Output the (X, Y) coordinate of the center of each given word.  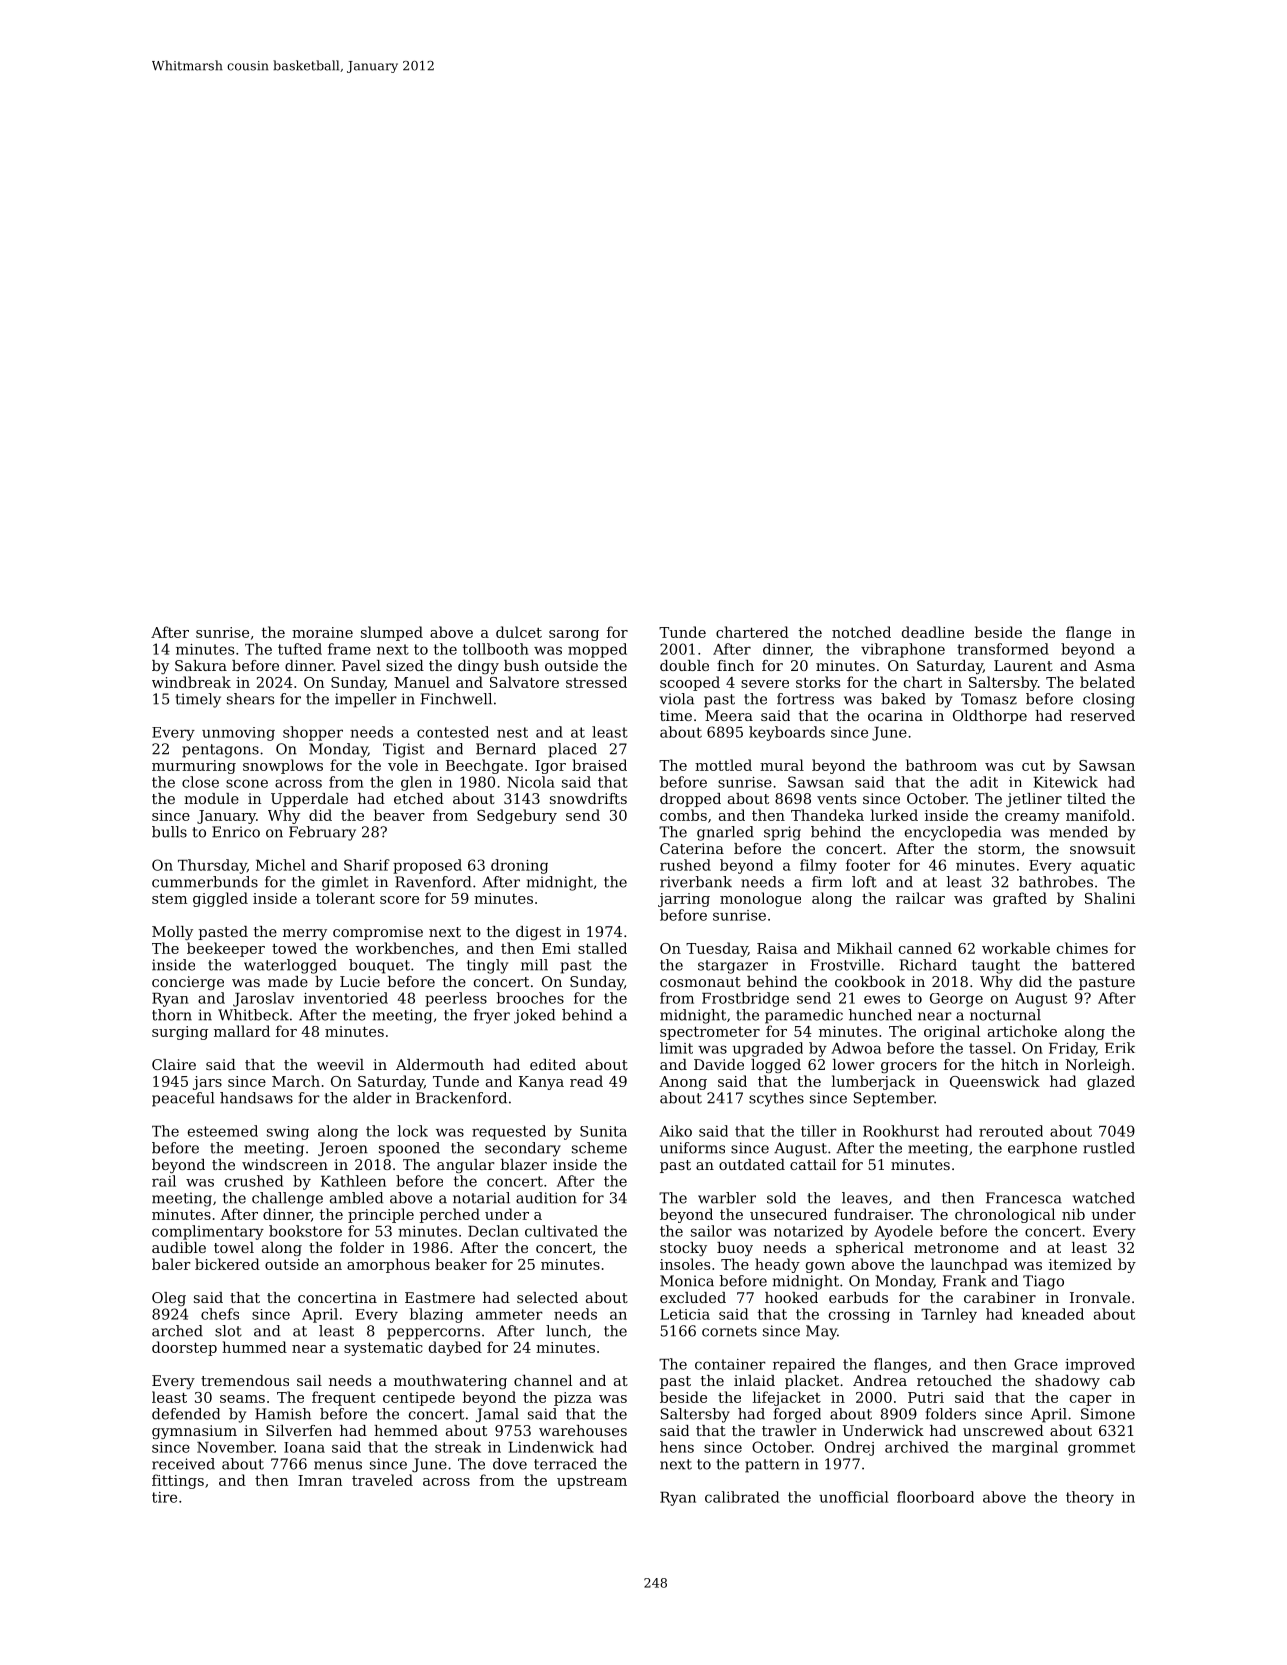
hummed (254, 1347)
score (399, 900)
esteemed (223, 1131)
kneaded (1053, 1314)
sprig (782, 833)
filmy (818, 866)
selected (547, 1297)
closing (1109, 700)
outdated (752, 1164)
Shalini (1110, 898)
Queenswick (995, 1082)
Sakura (201, 665)
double (684, 665)
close (200, 782)
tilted (1086, 798)
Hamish (283, 1414)
